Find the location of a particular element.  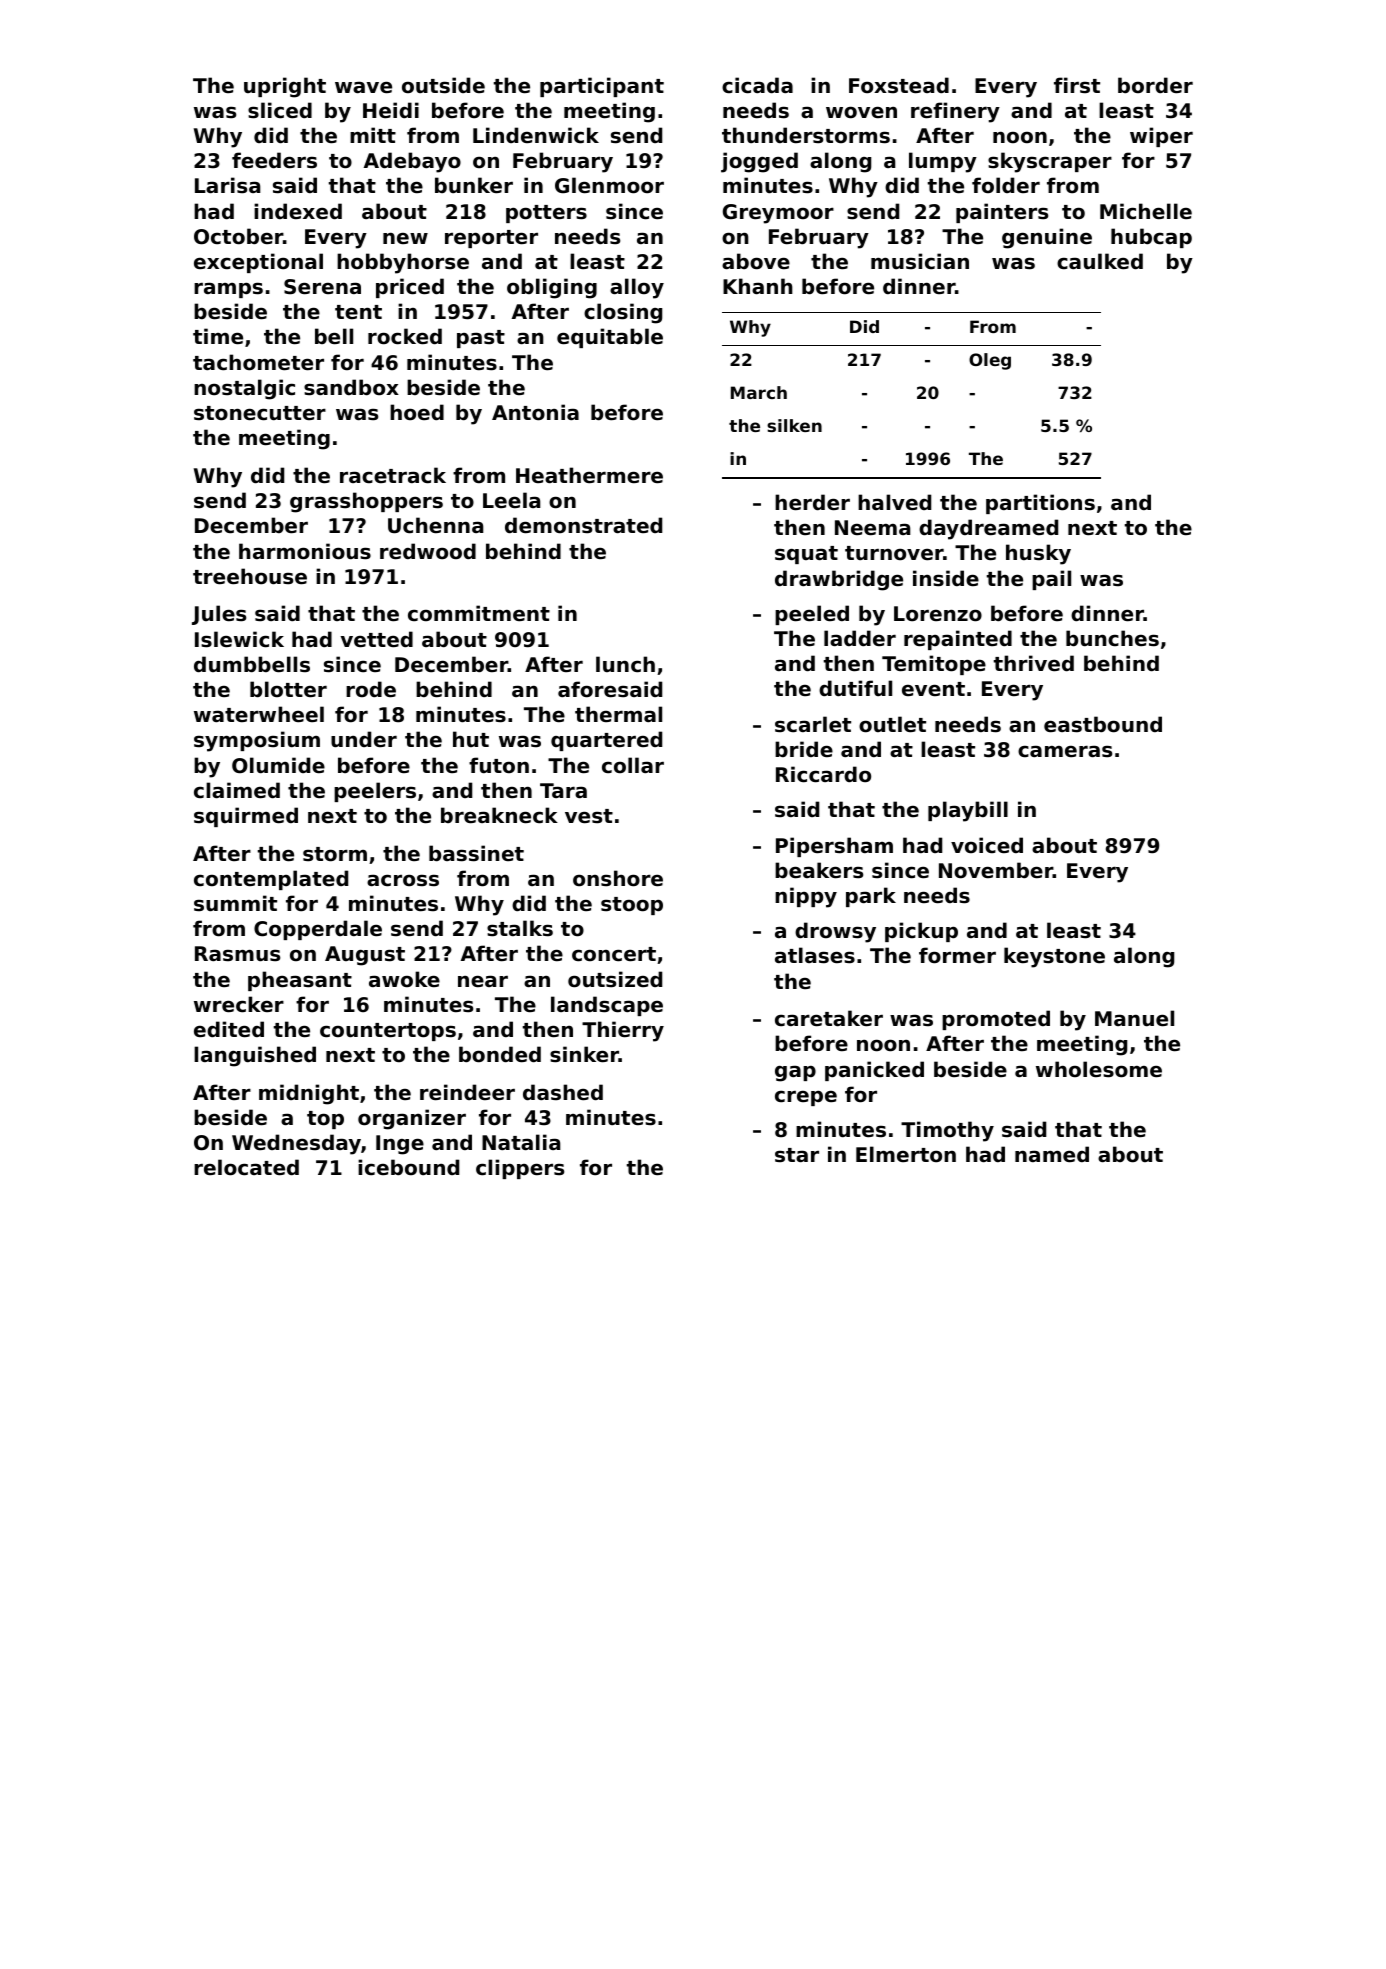

cicada is located at coordinates (757, 85).
